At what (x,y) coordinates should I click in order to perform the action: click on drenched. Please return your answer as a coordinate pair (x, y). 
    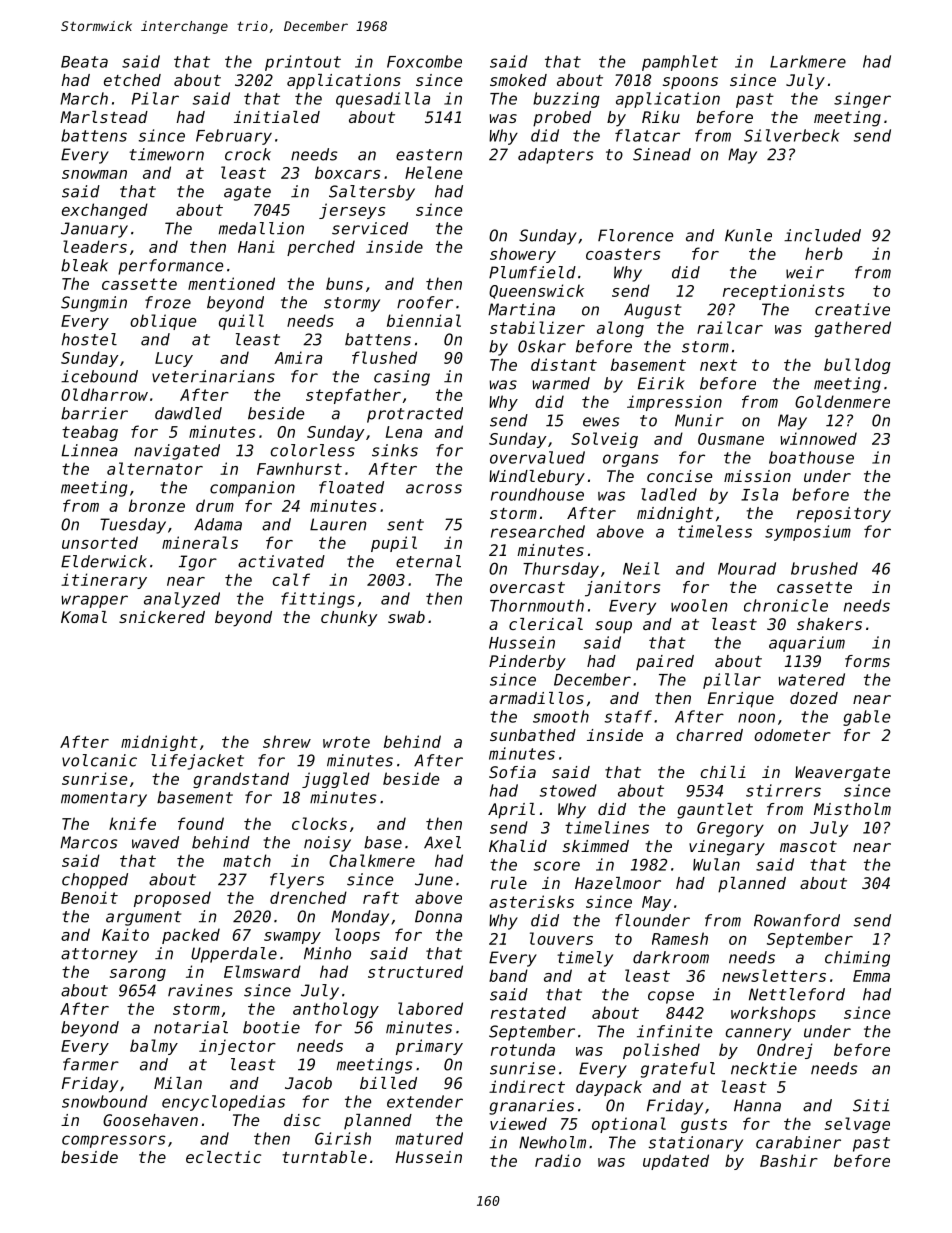
    Looking at the image, I should click on (308, 897).
